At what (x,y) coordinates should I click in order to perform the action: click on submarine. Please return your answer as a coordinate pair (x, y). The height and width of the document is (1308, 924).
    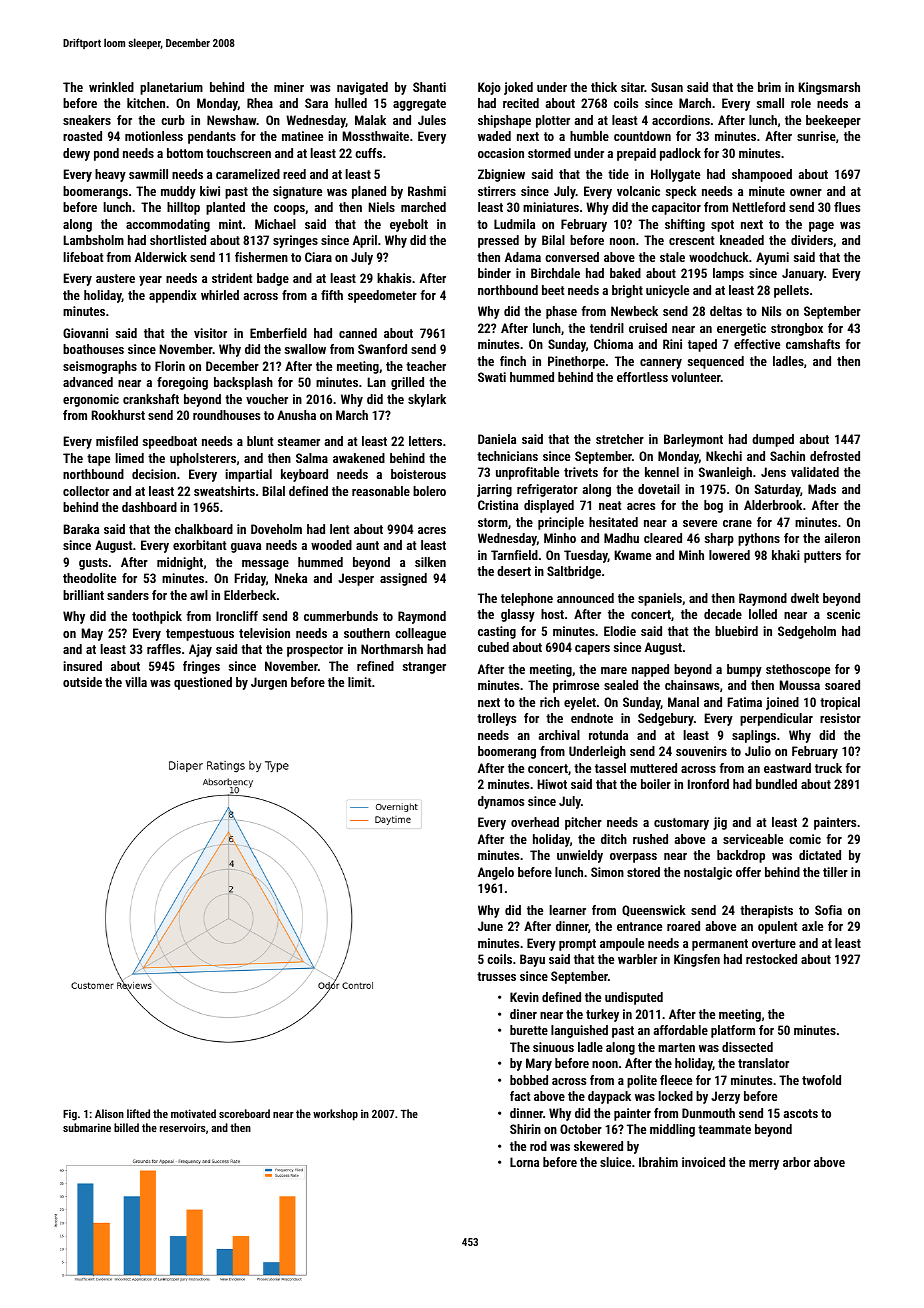
    Looking at the image, I should click on (87, 1127).
